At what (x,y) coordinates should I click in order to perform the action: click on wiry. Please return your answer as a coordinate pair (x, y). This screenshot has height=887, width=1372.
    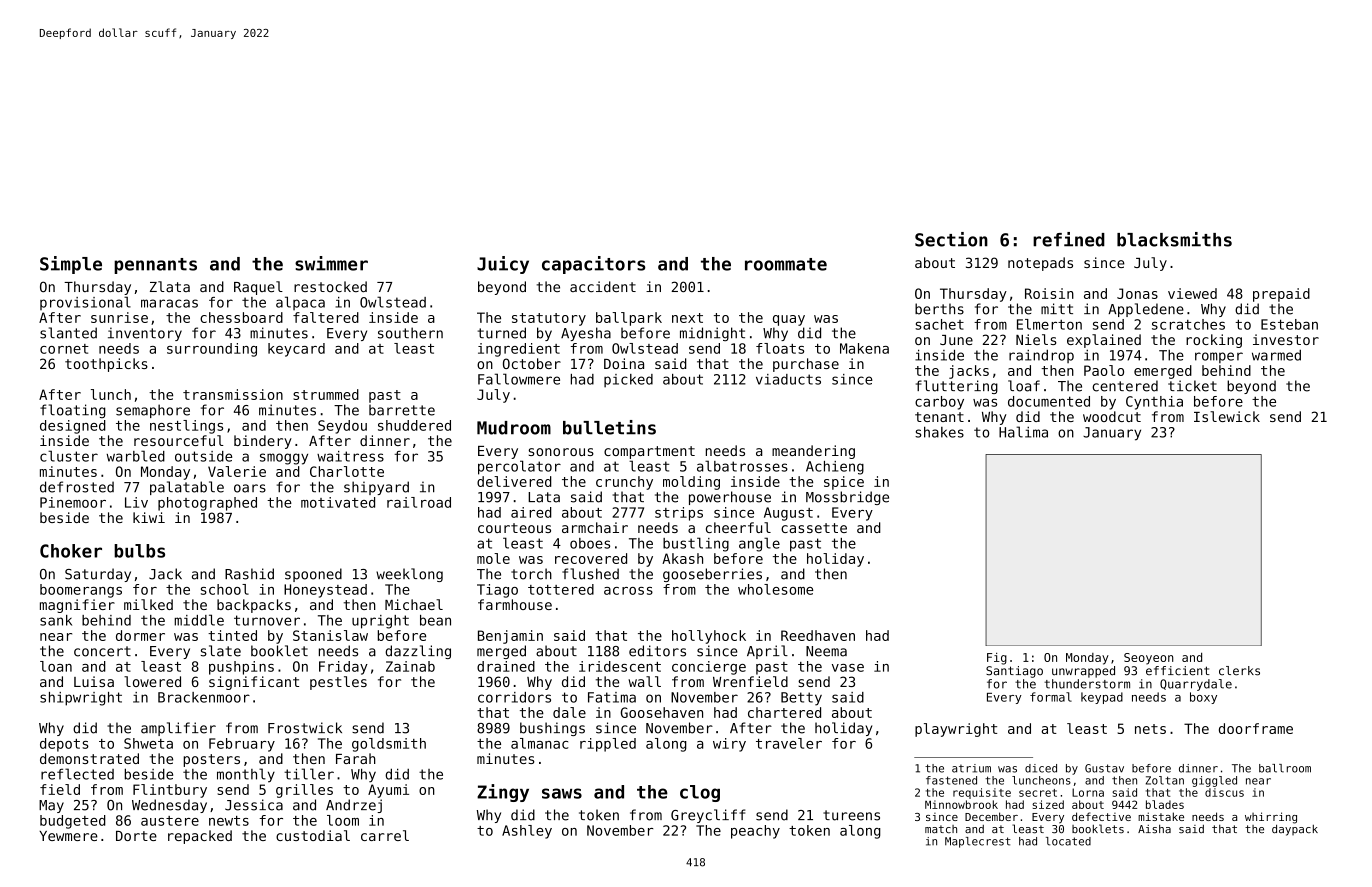
    Looking at the image, I should click on (729, 745).
